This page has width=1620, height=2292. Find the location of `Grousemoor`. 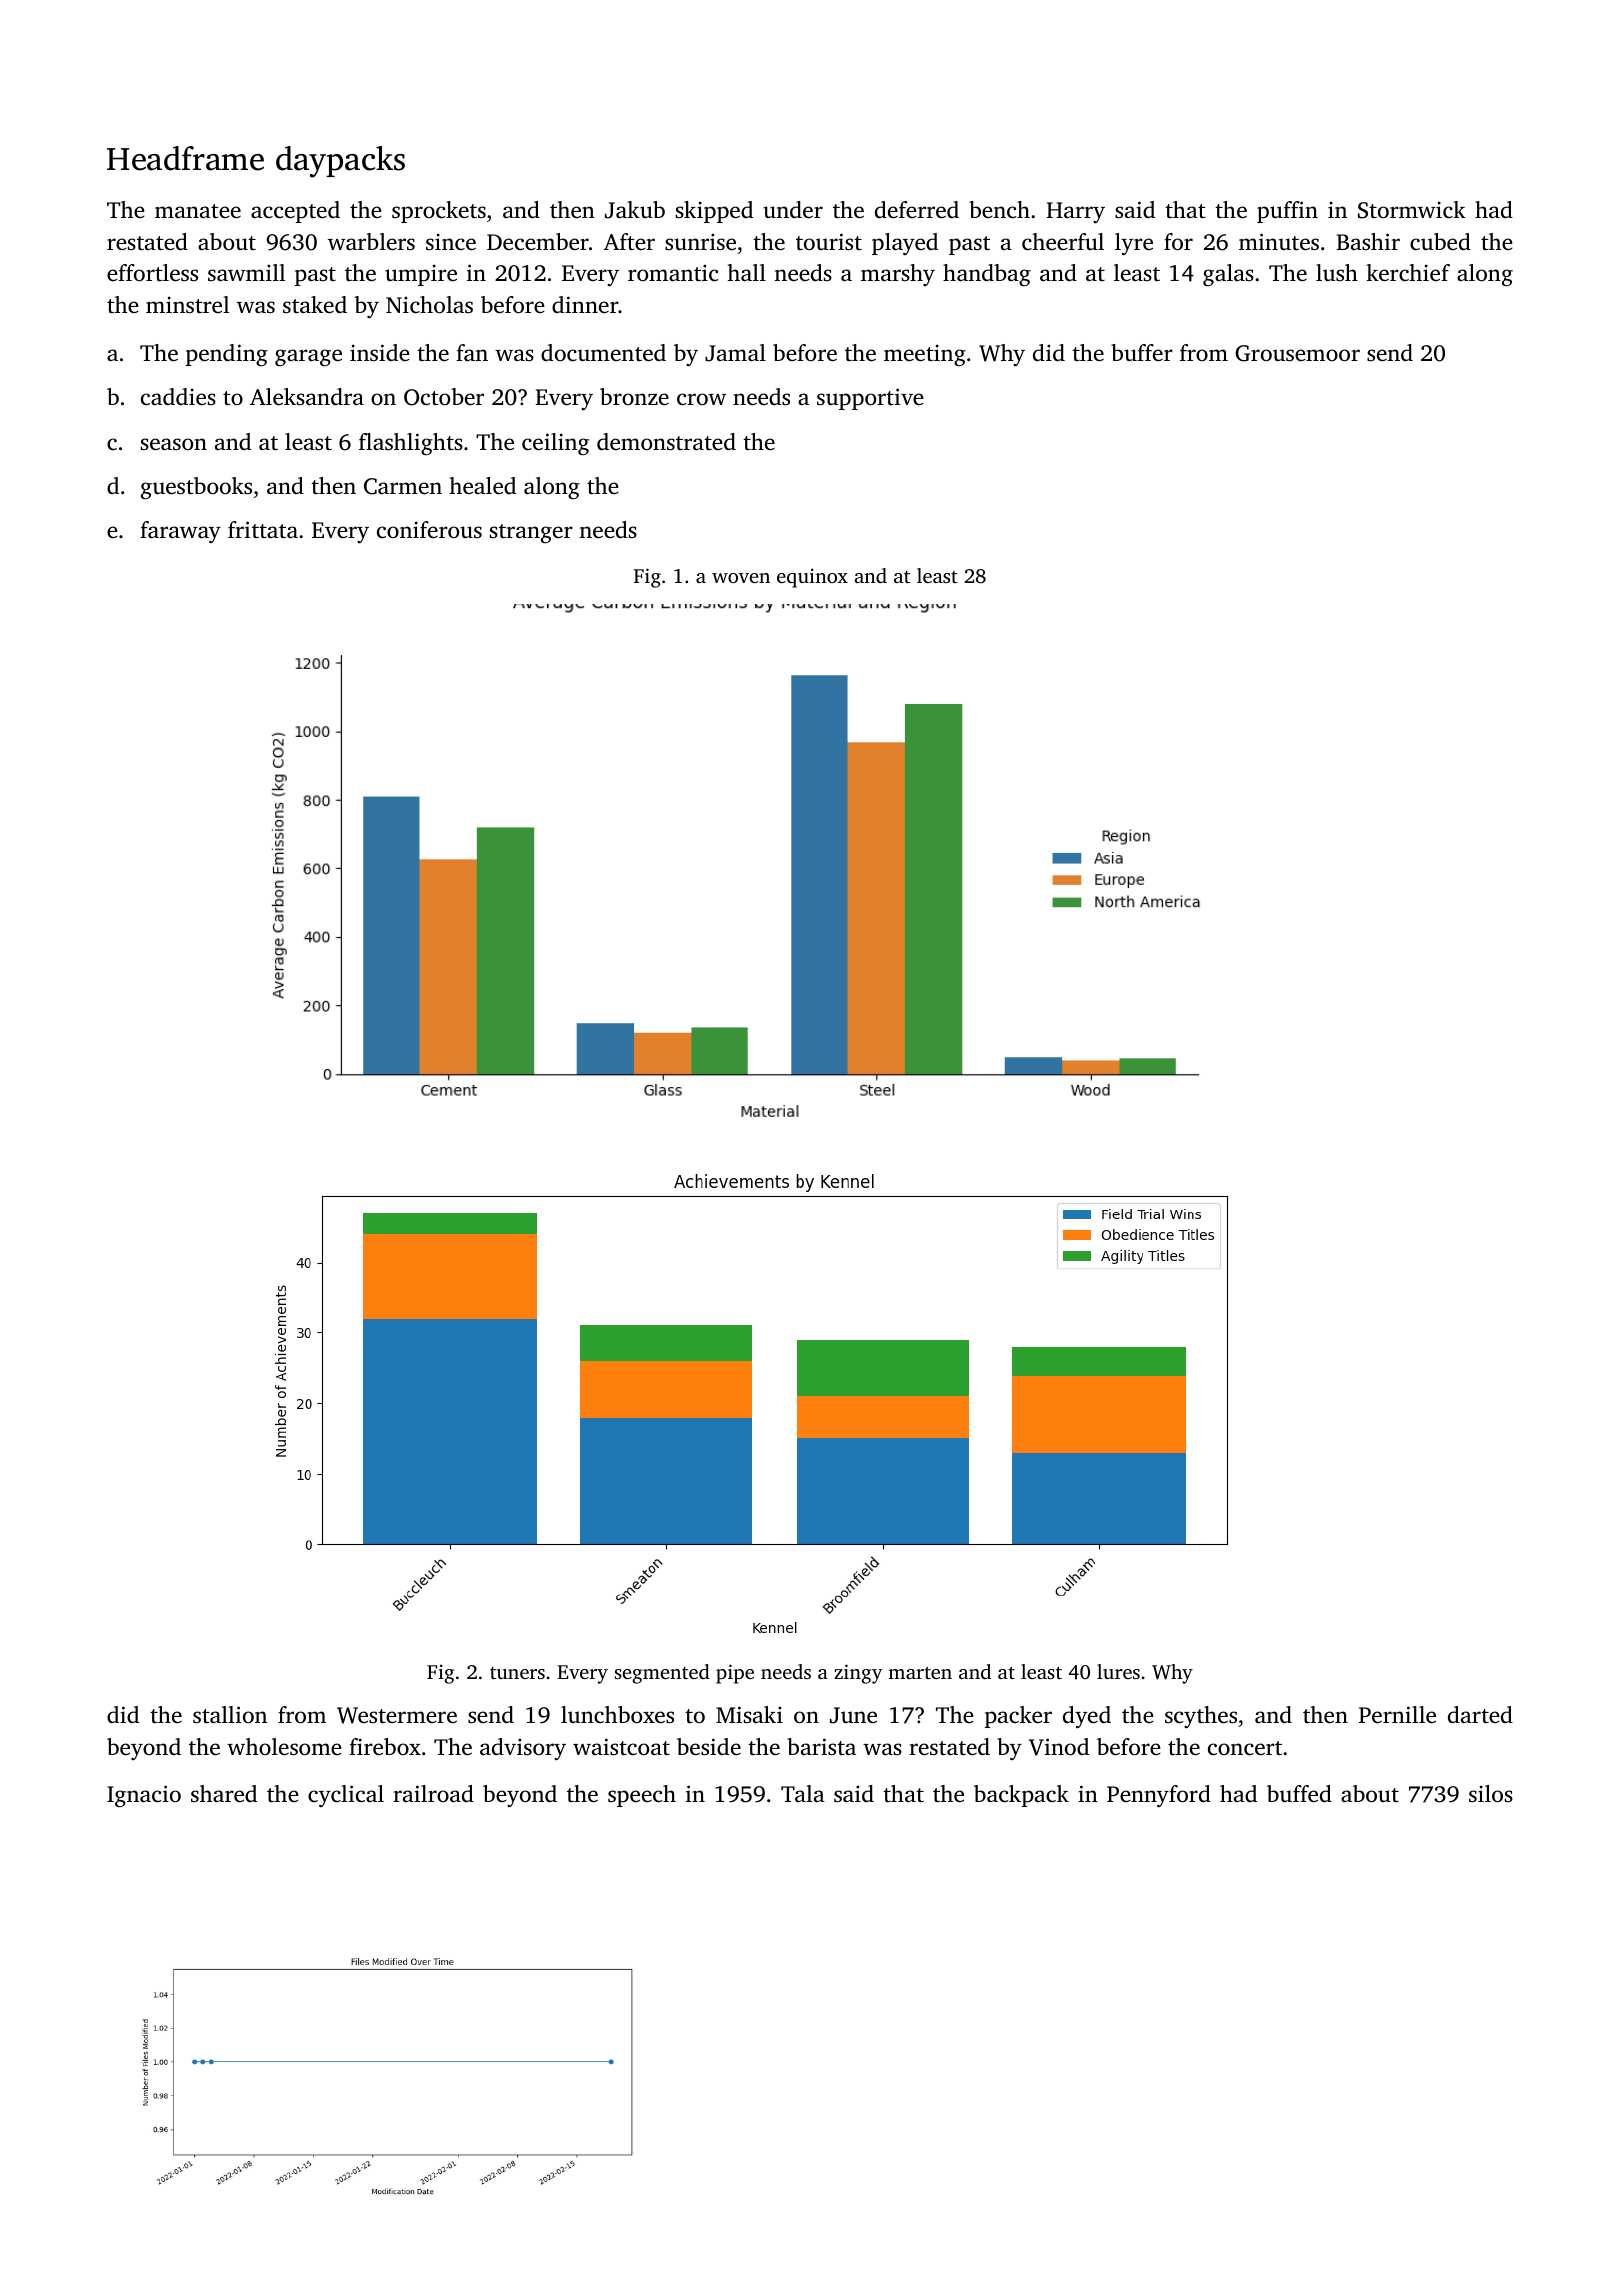

Grousemoor is located at coordinates (1297, 353).
